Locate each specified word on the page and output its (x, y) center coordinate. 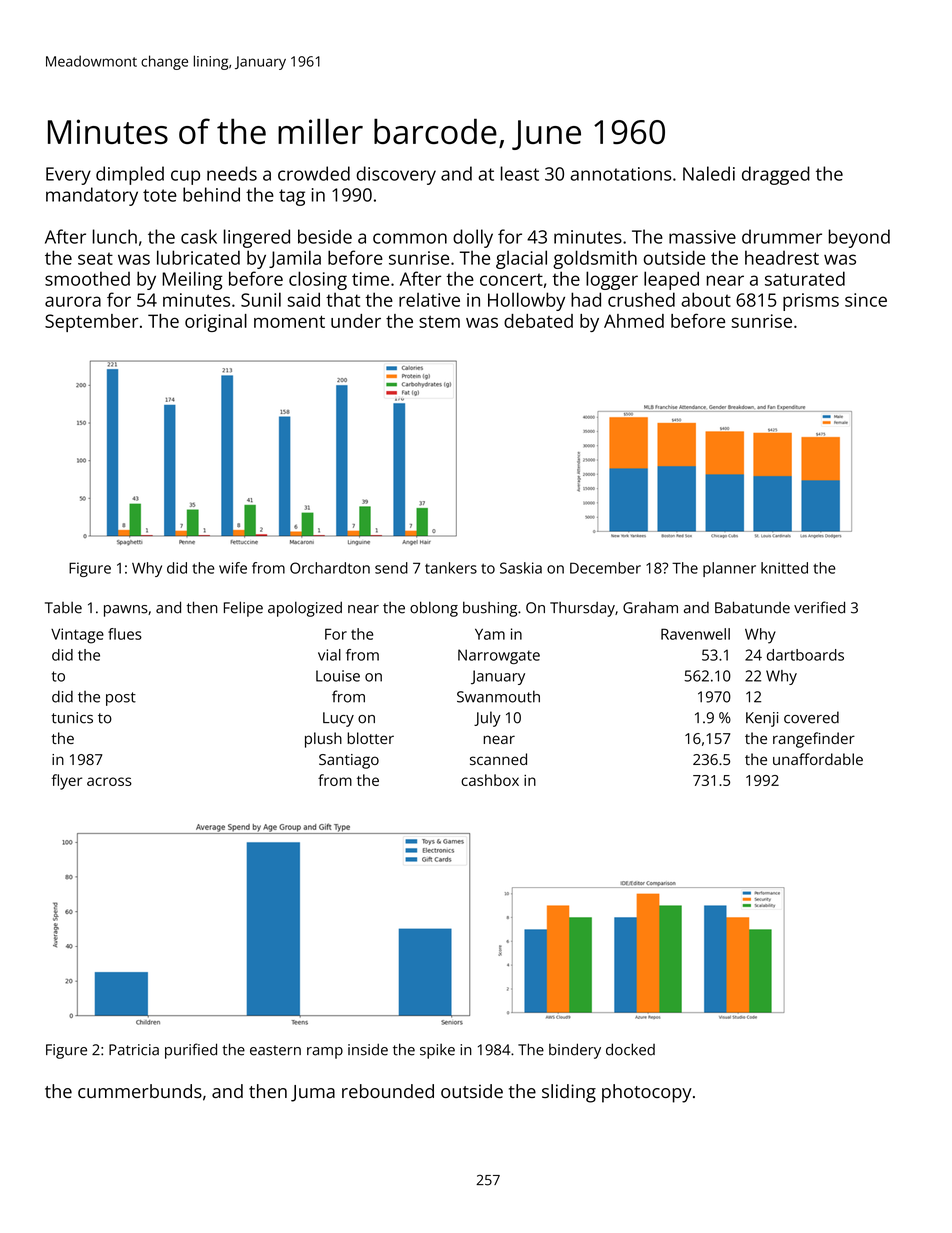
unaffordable (818, 759)
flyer (67, 782)
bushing (490, 609)
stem (439, 322)
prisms (811, 302)
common (410, 238)
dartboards (805, 655)
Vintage (77, 636)
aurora (73, 301)
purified (191, 1051)
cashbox (490, 780)
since (866, 300)
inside (368, 1049)
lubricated (198, 257)
